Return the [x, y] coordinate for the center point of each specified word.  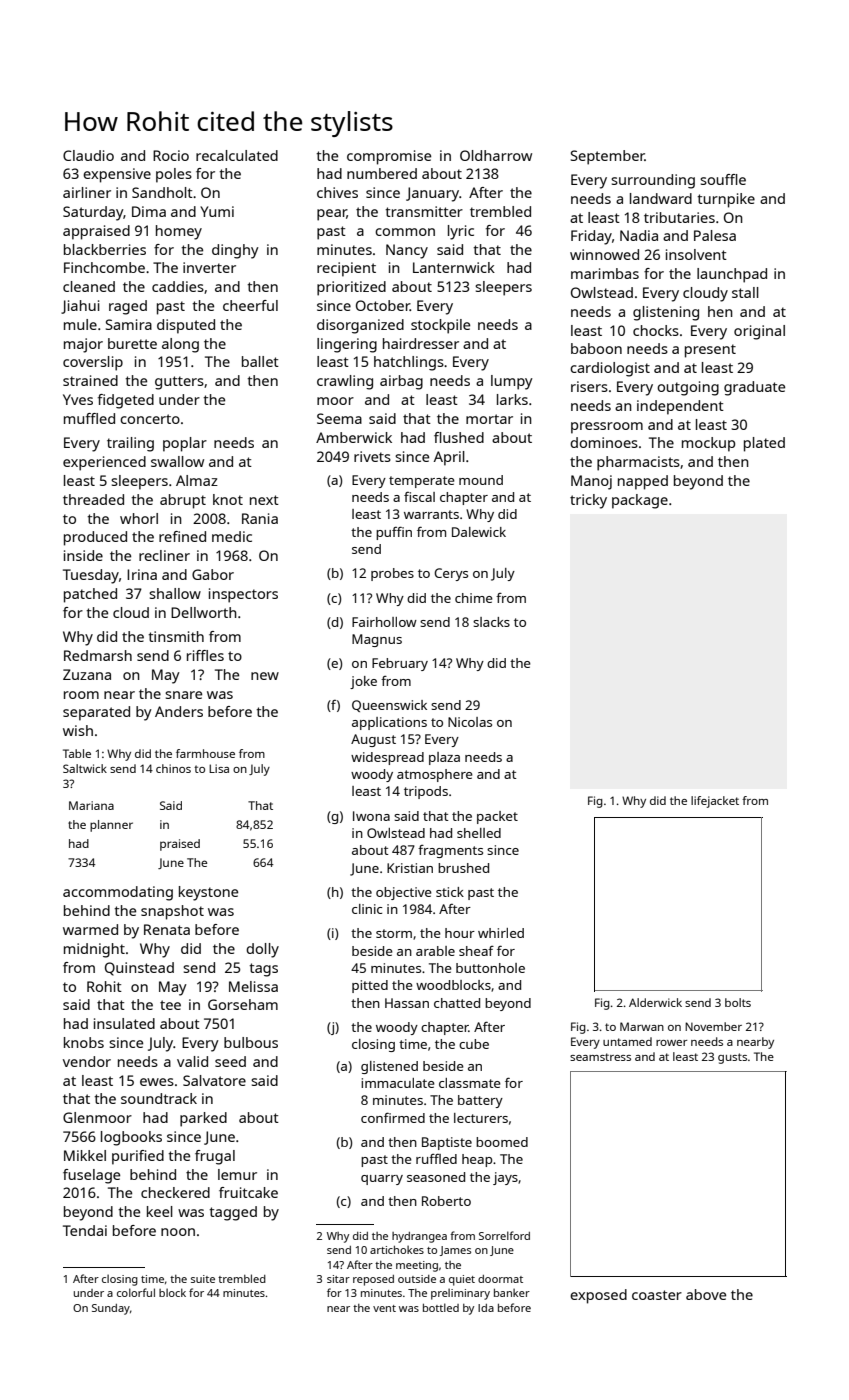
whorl [139, 518]
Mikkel [85, 1155]
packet [497, 817]
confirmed [393, 1117]
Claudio [88, 155]
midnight [94, 950]
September [608, 157]
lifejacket [715, 802]
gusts [732, 1058]
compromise [389, 157]
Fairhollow [384, 622]
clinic [367, 909]
